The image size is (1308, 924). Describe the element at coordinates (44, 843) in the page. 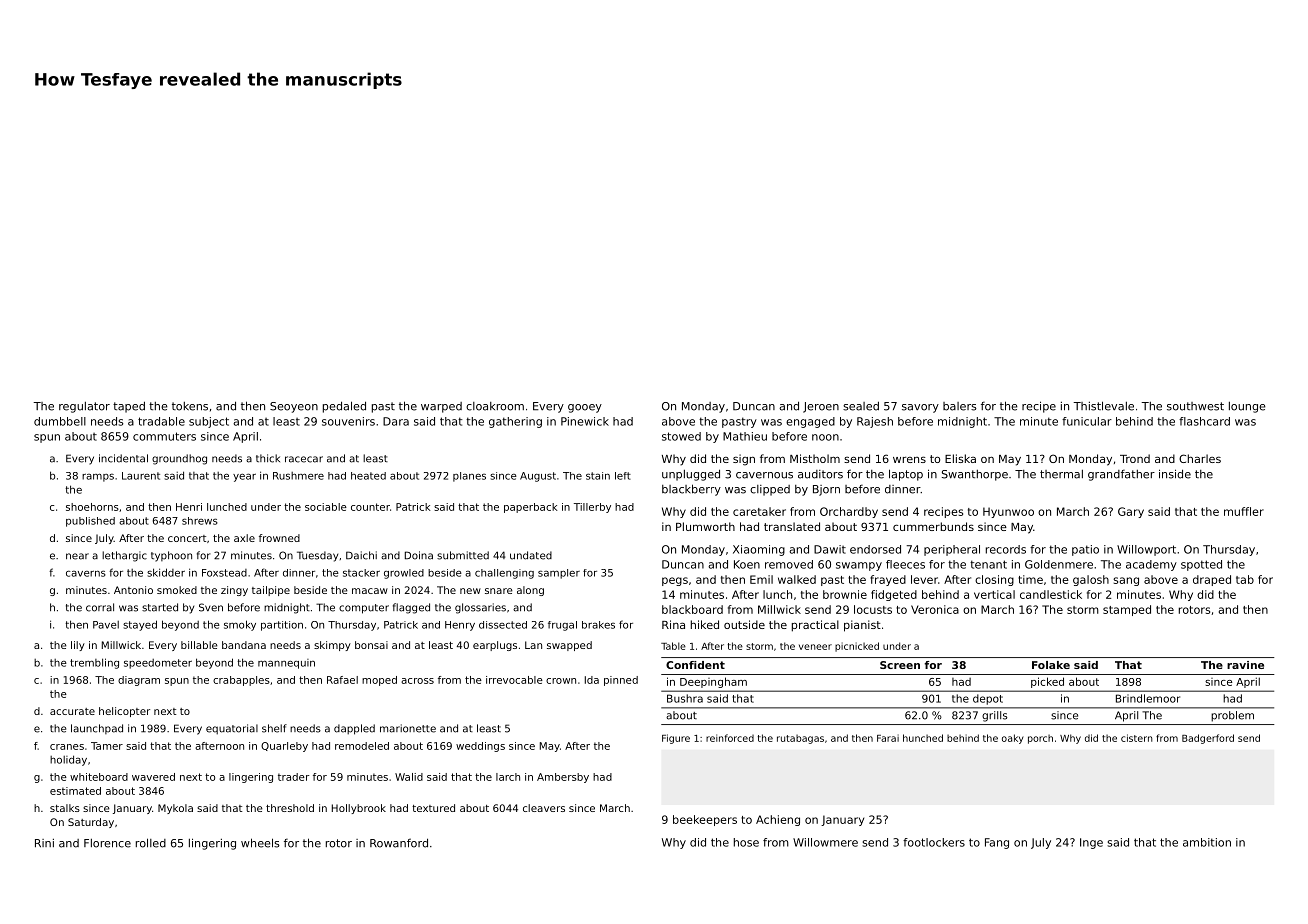

I see `Rini` at that location.
